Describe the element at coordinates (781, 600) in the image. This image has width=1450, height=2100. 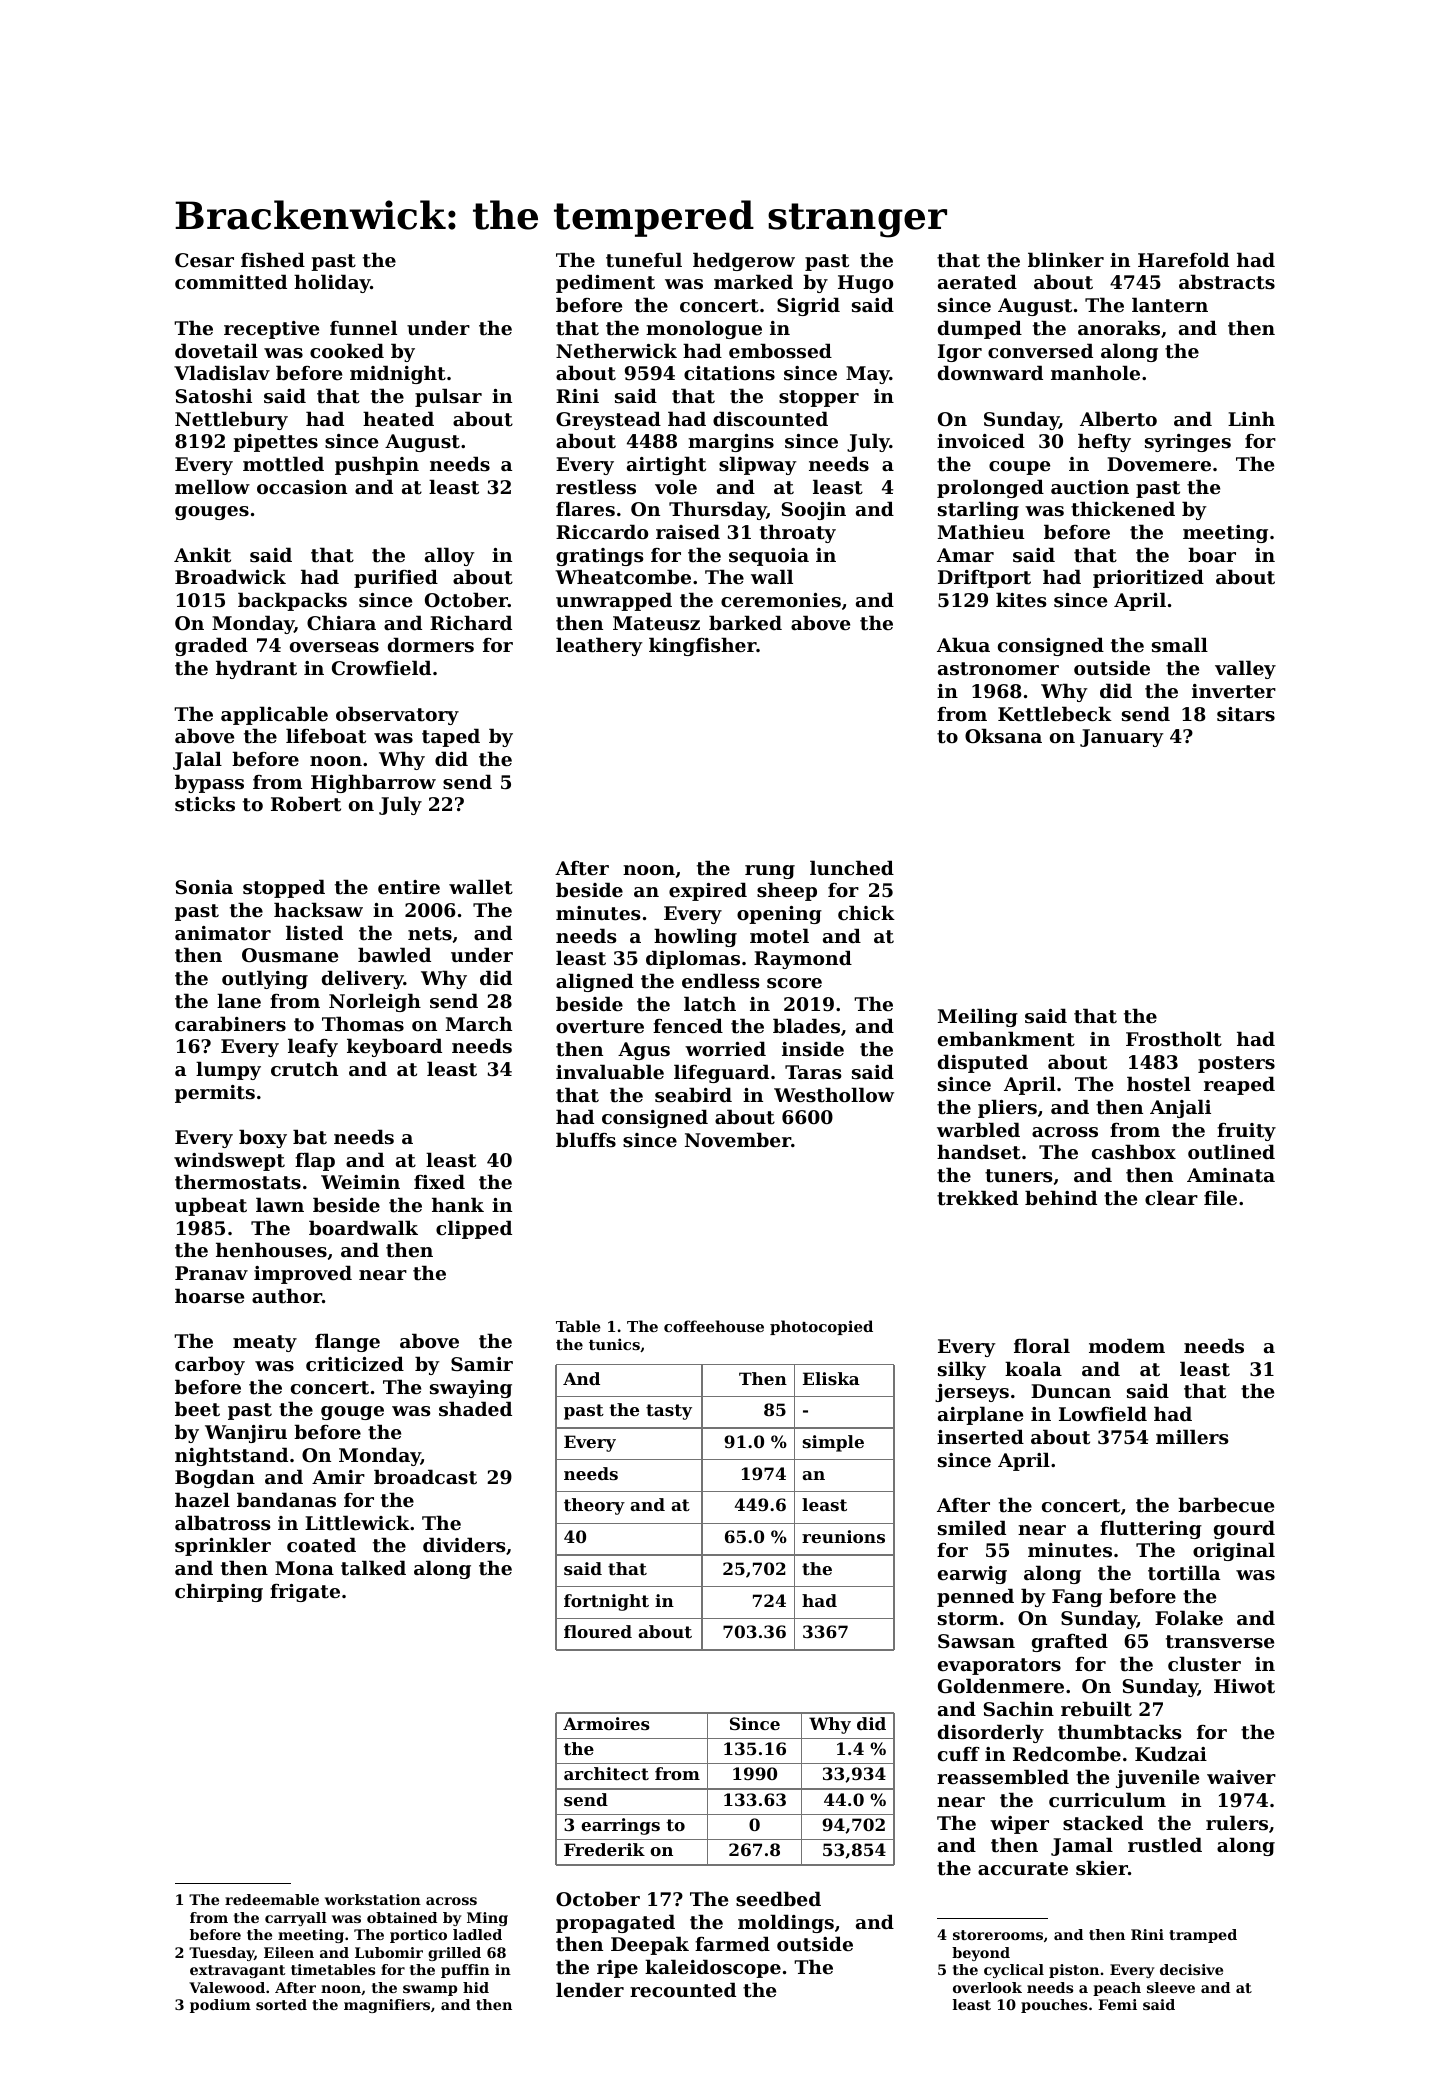
I see `ceremonies` at that location.
